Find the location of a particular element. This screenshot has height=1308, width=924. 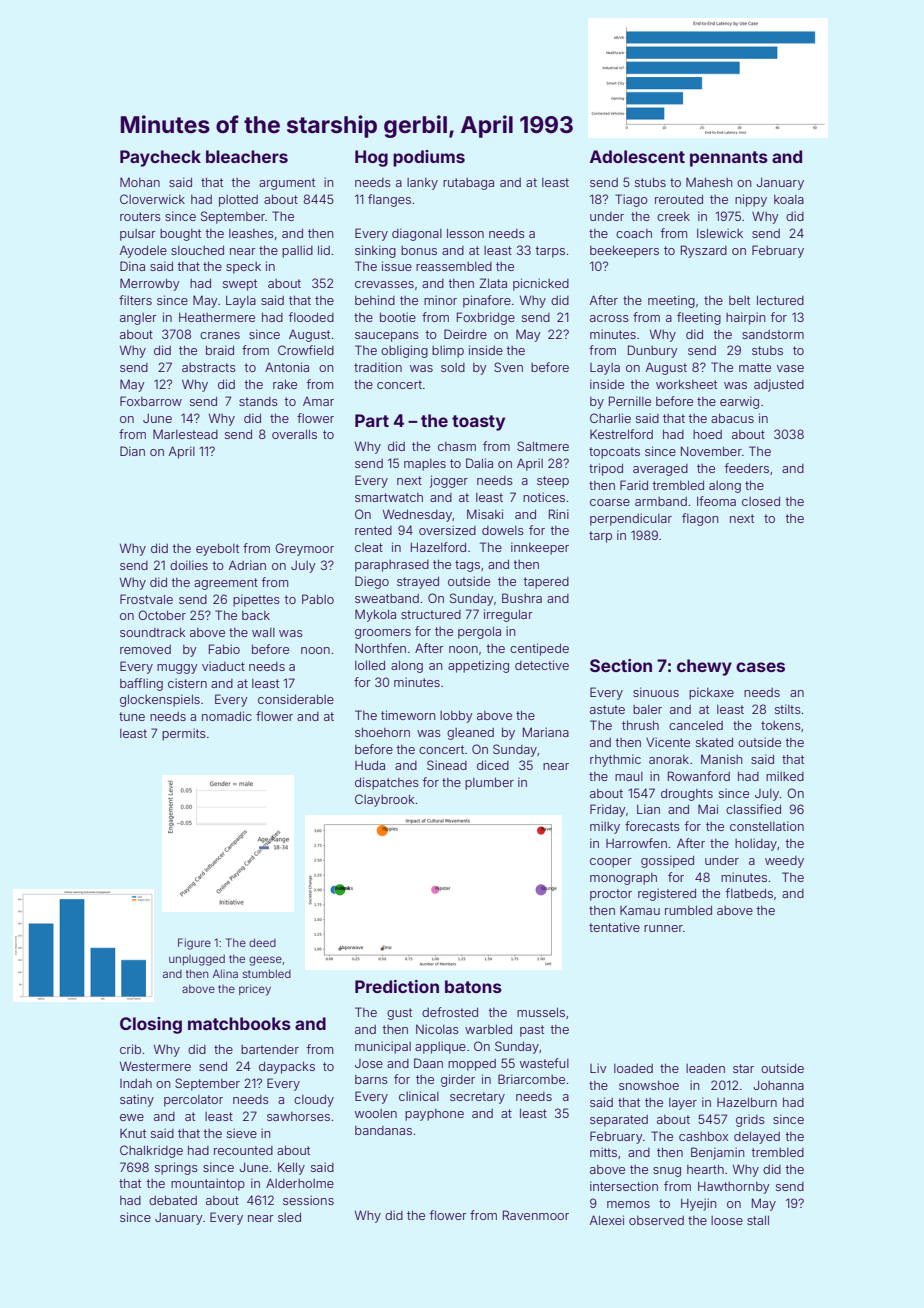

Mariana is located at coordinates (546, 732).
